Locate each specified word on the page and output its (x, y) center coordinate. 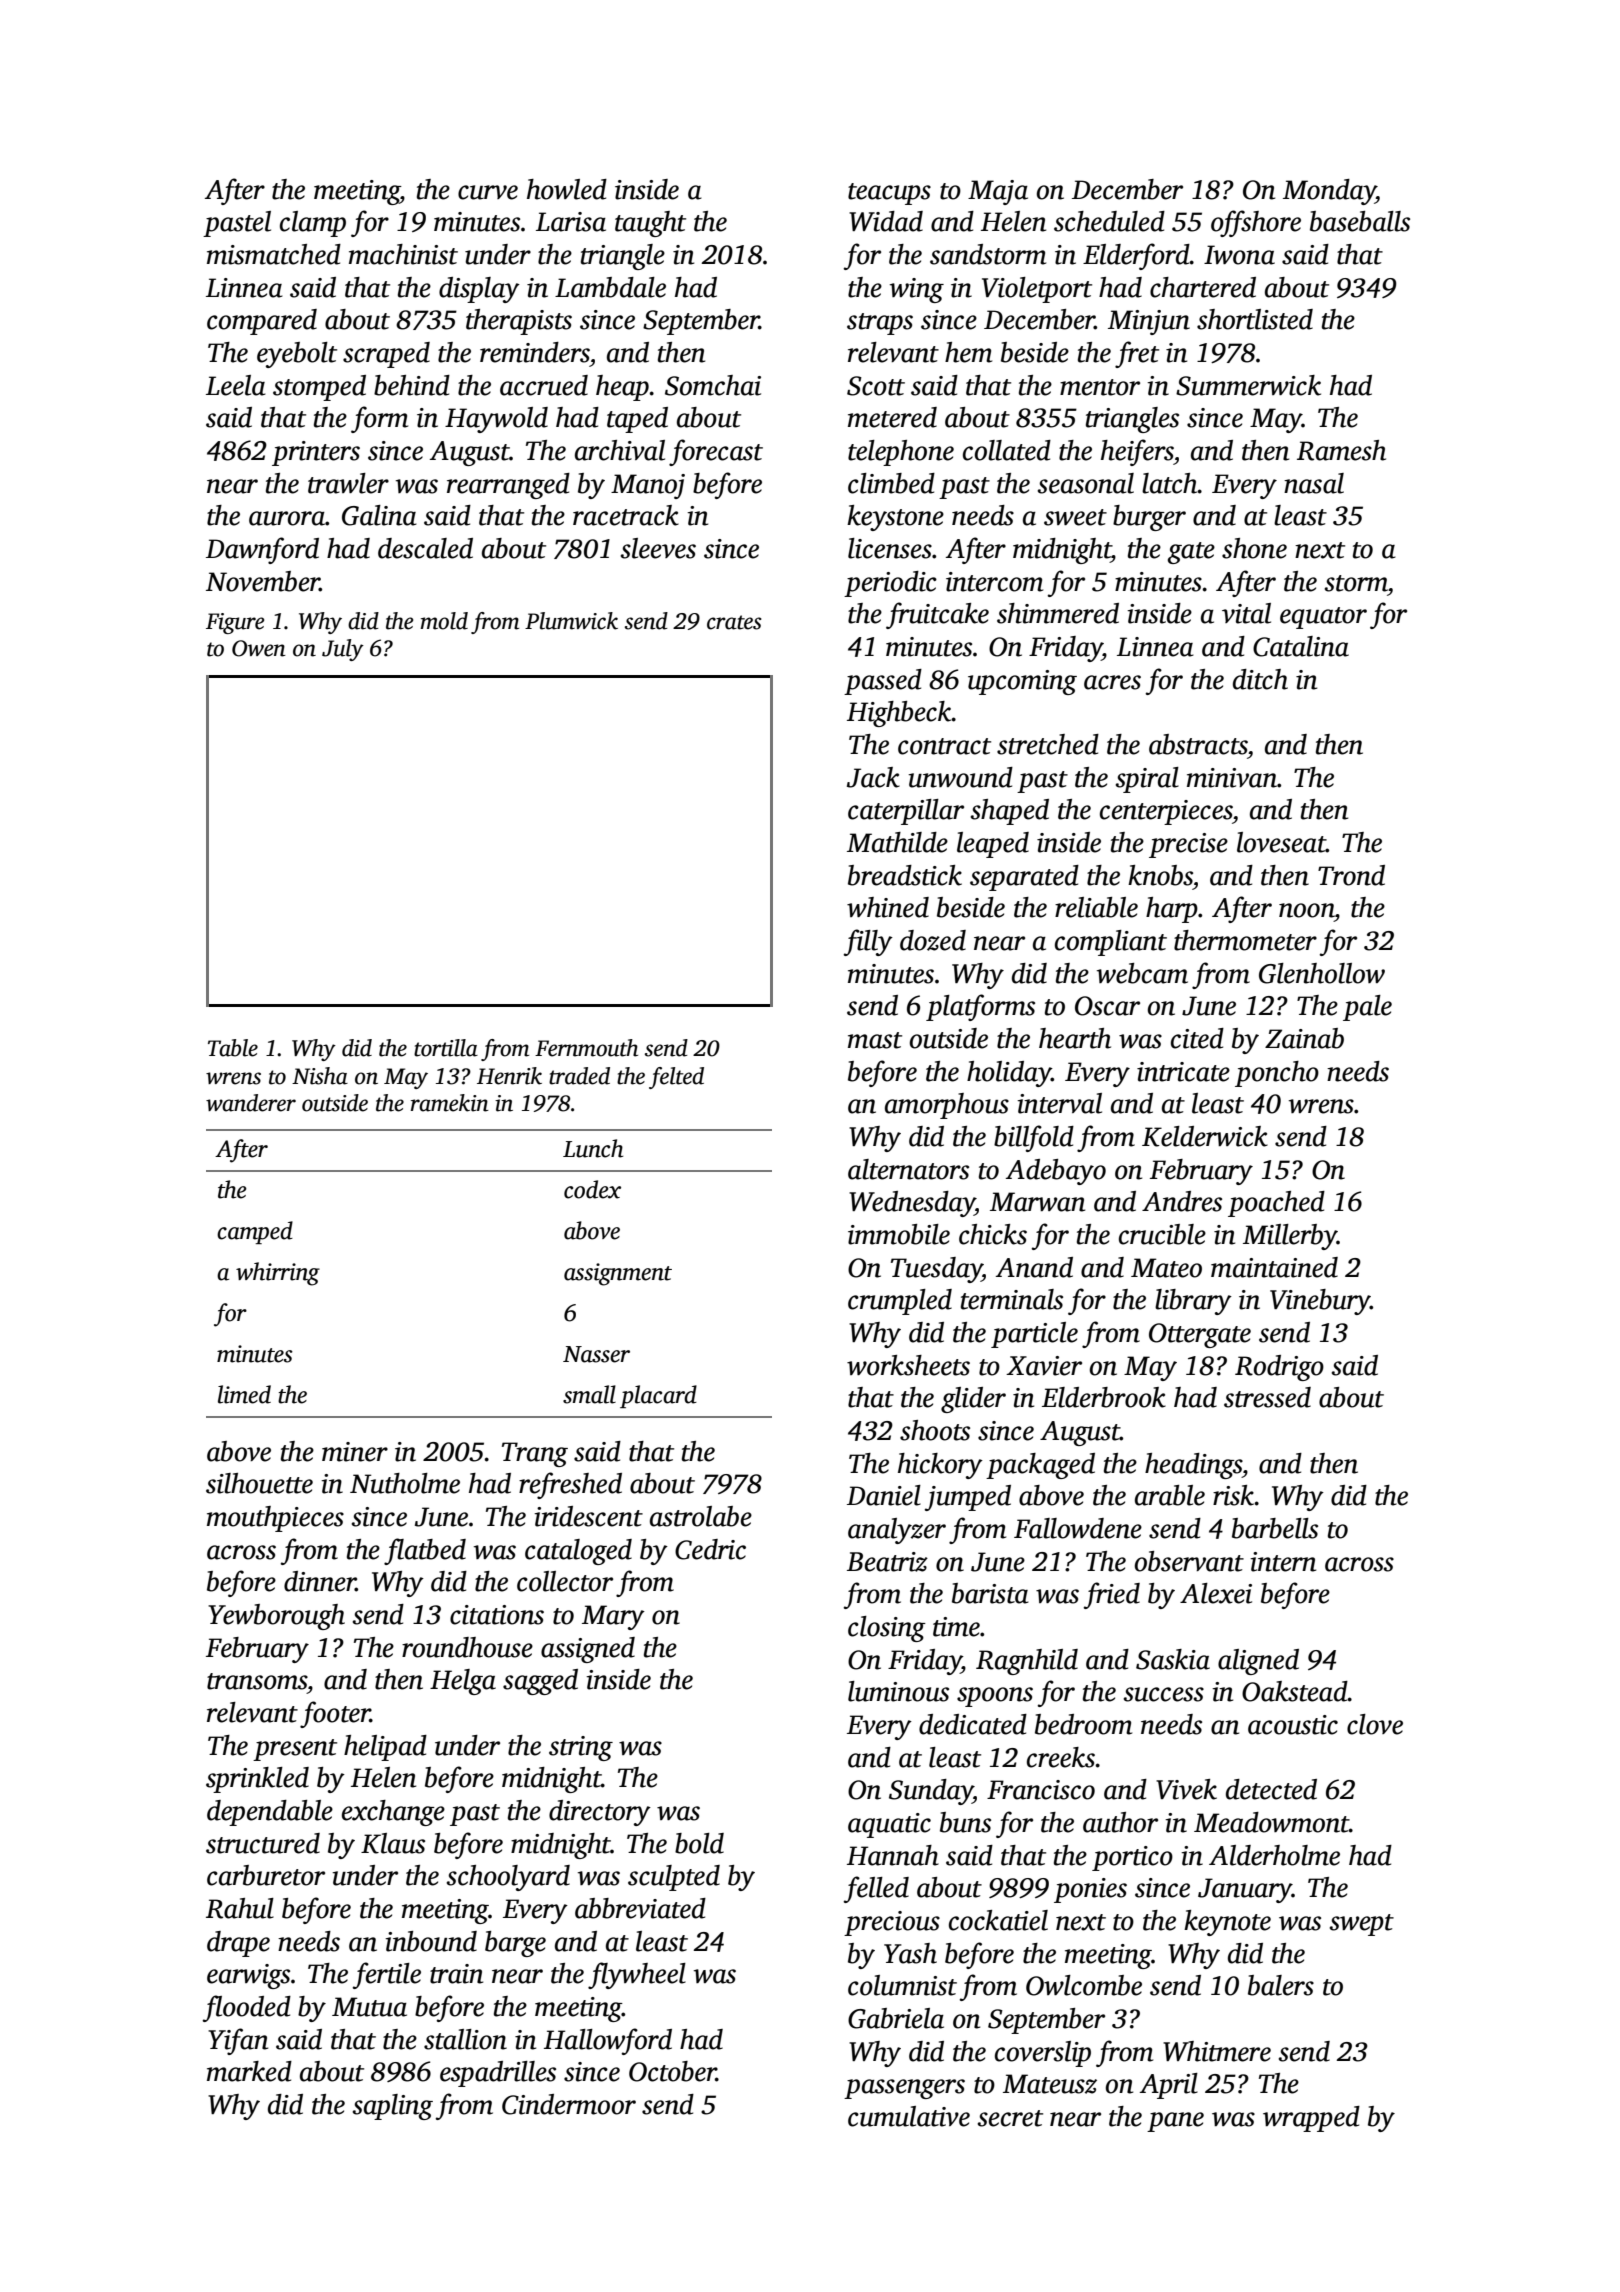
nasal (1314, 483)
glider (973, 1400)
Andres (1182, 1201)
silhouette (259, 1483)
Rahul (240, 1908)
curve (488, 192)
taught (650, 224)
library (1193, 1302)
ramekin (450, 1103)
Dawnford (262, 550)
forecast (716, 452)
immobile (899, 1234)
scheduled (1109, 221)
